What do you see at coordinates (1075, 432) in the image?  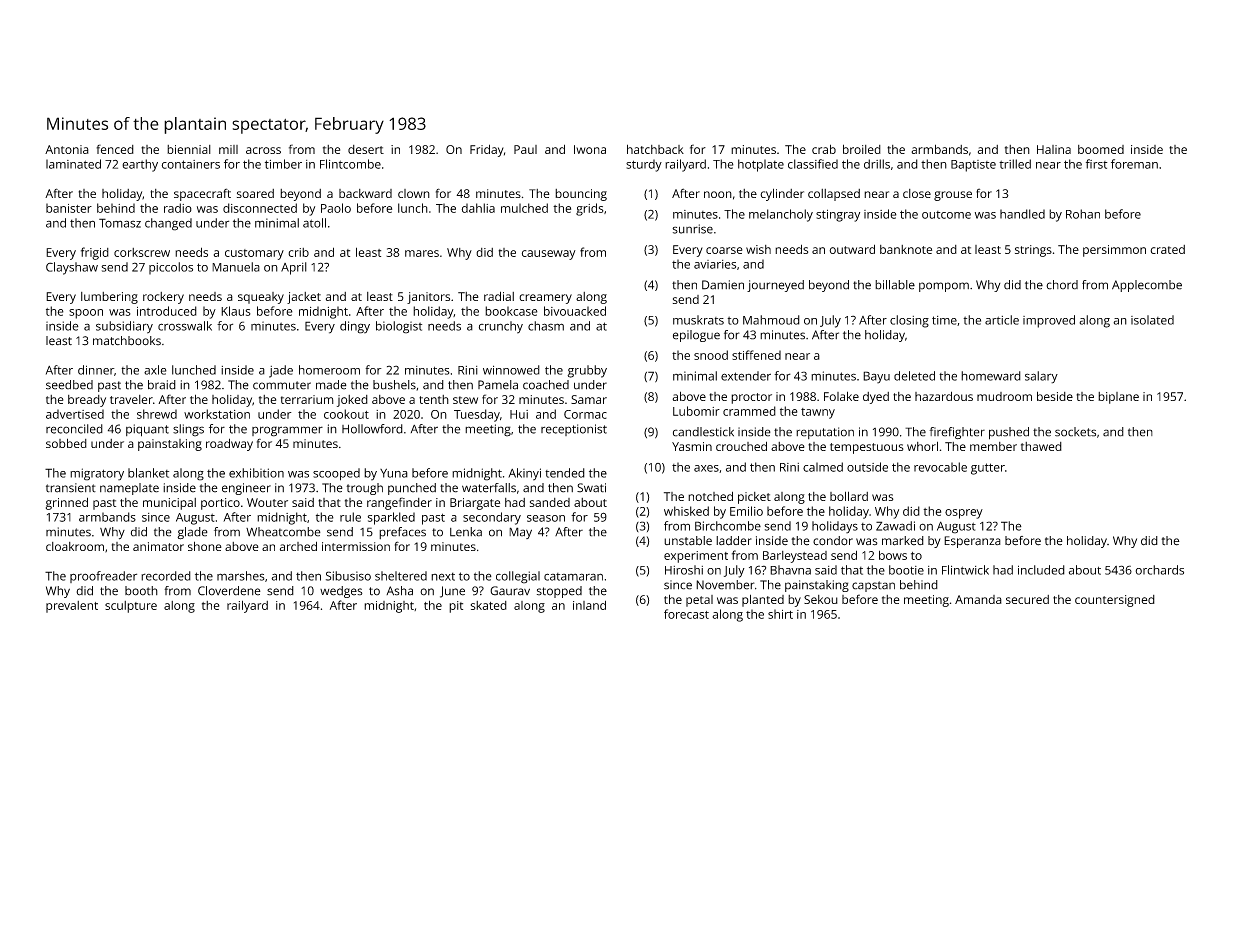 I see `sockets` at bounding box center [1075, 432].
